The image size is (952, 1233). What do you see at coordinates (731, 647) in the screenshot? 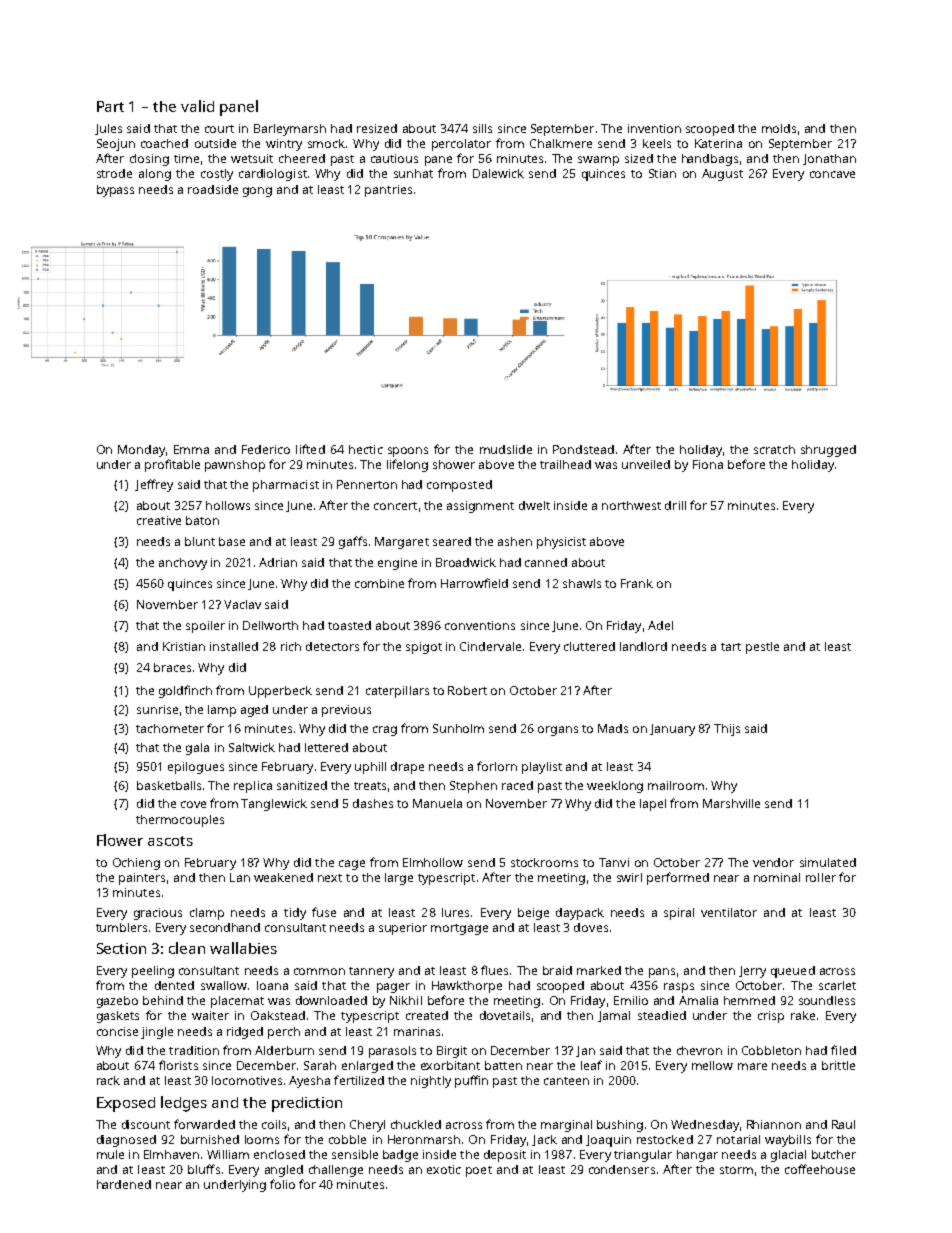
I see `tart` at bounding box center [731, 647].
